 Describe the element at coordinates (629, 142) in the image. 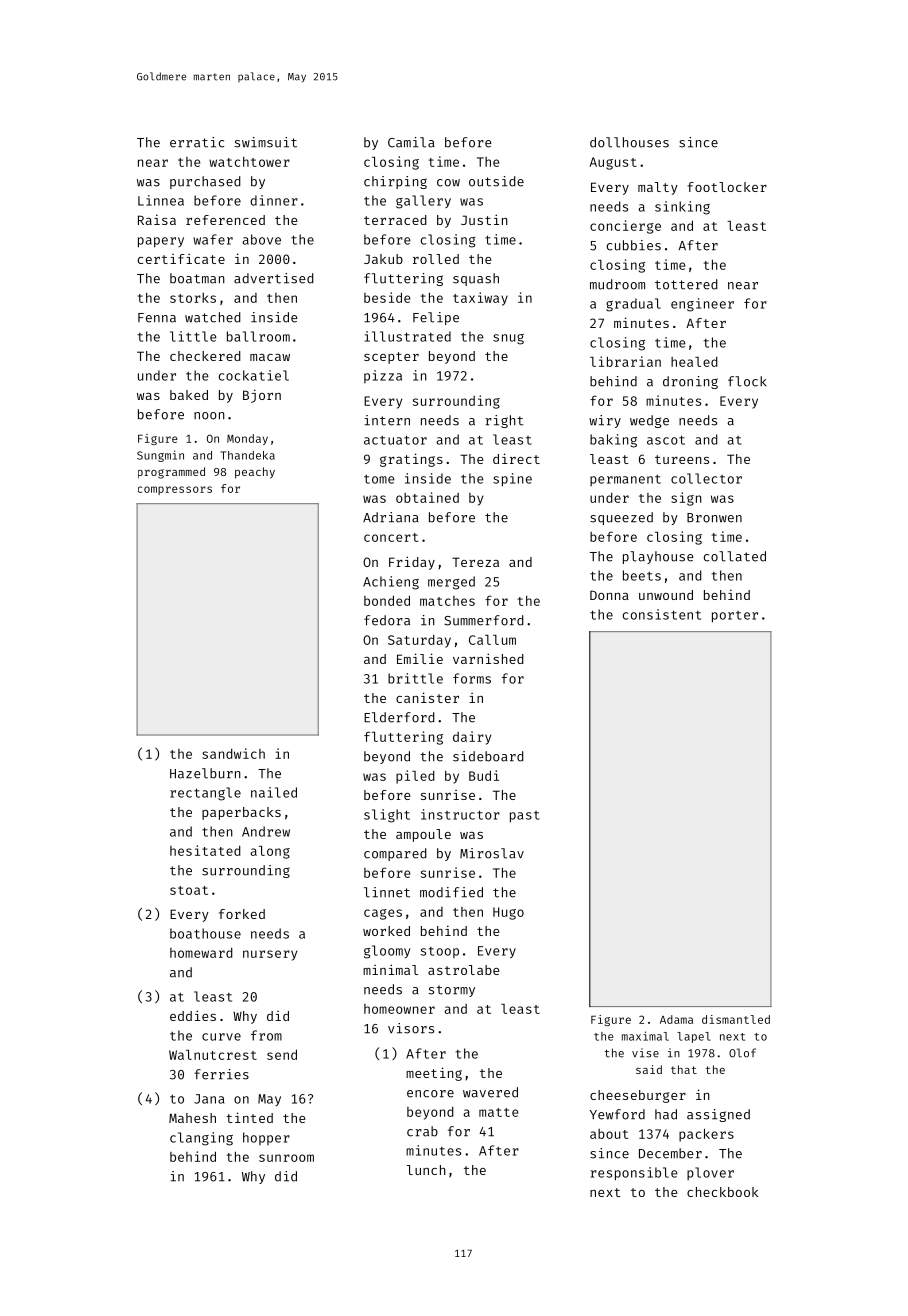

I see `dollhouses` at that location.
